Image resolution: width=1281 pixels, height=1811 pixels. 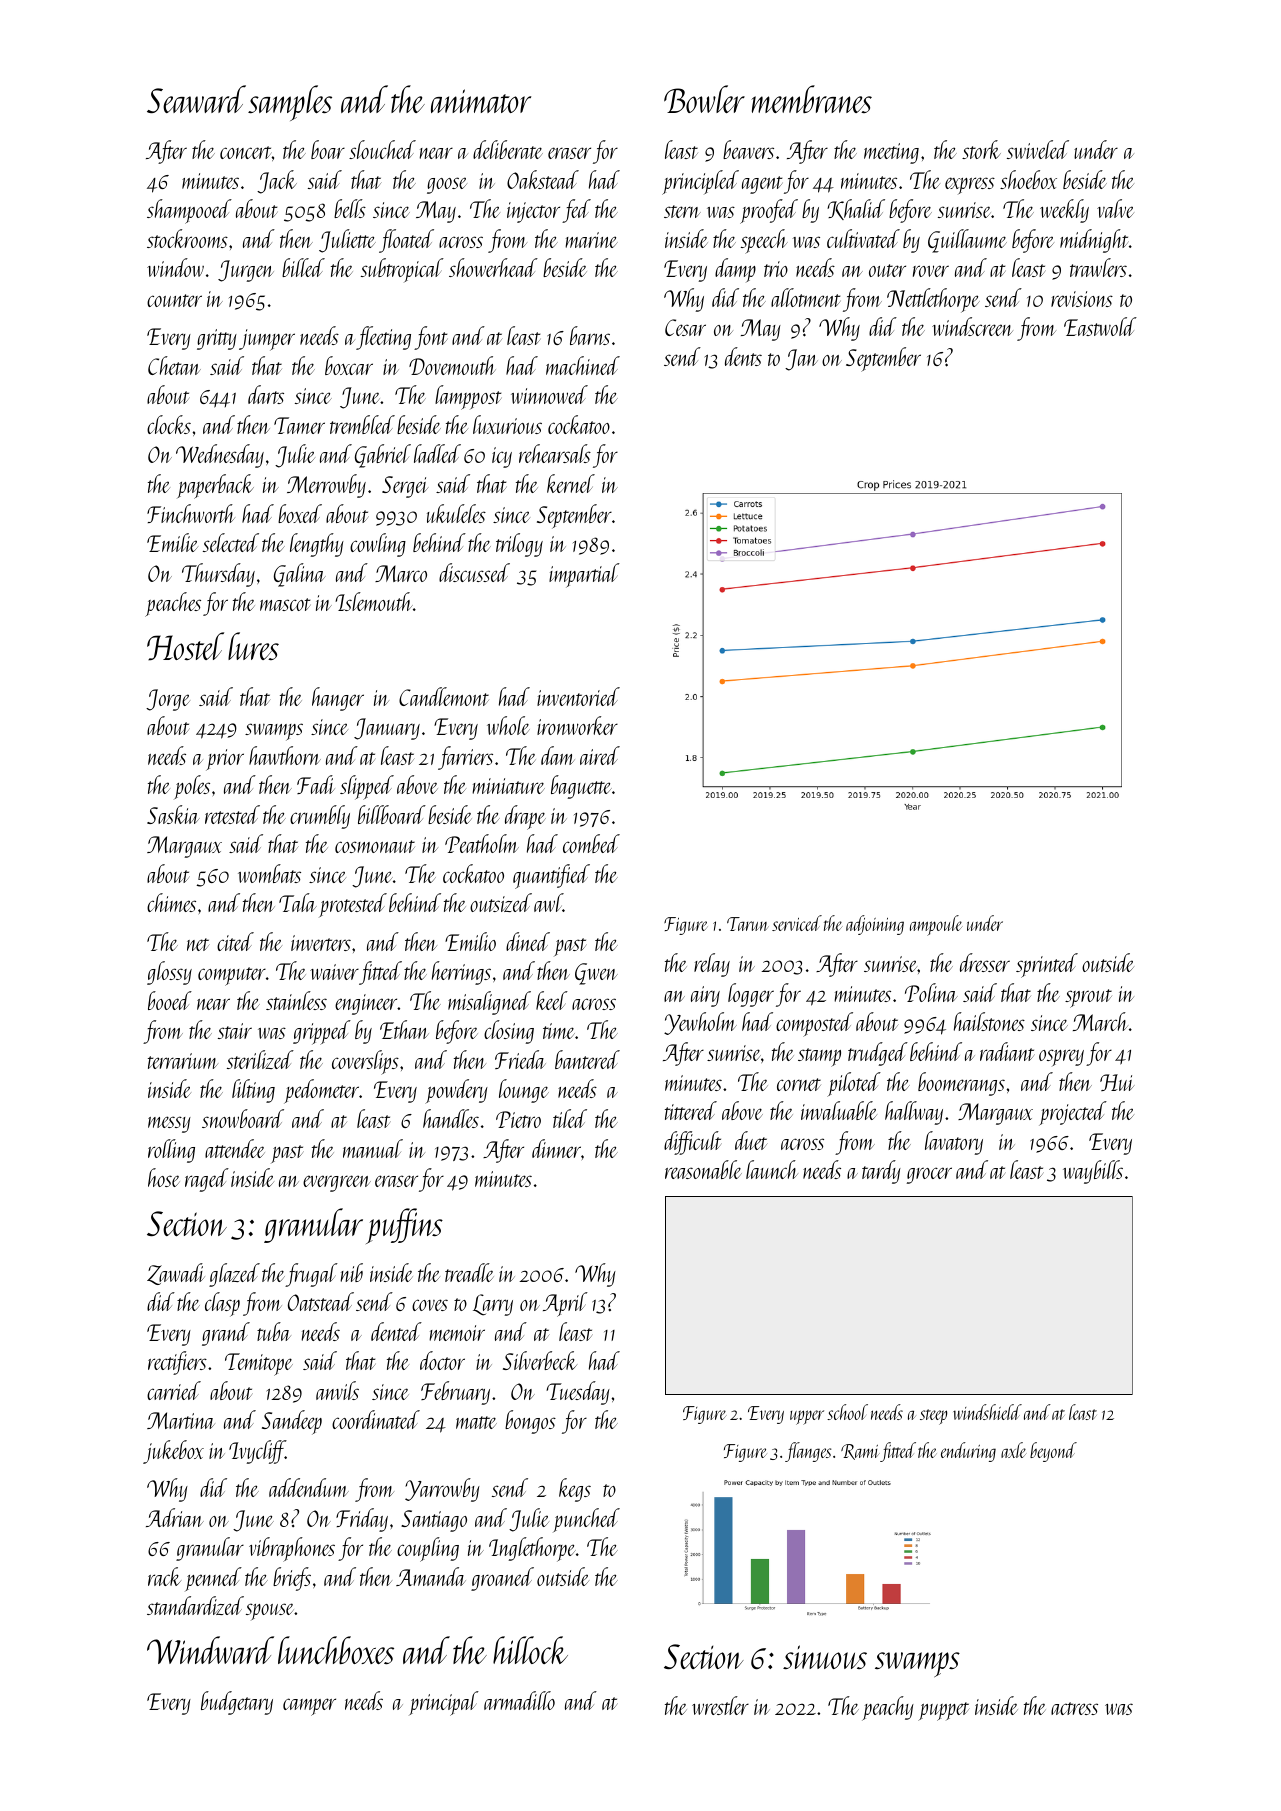 I want to click on Sergei, so click(x=405, y=487).
